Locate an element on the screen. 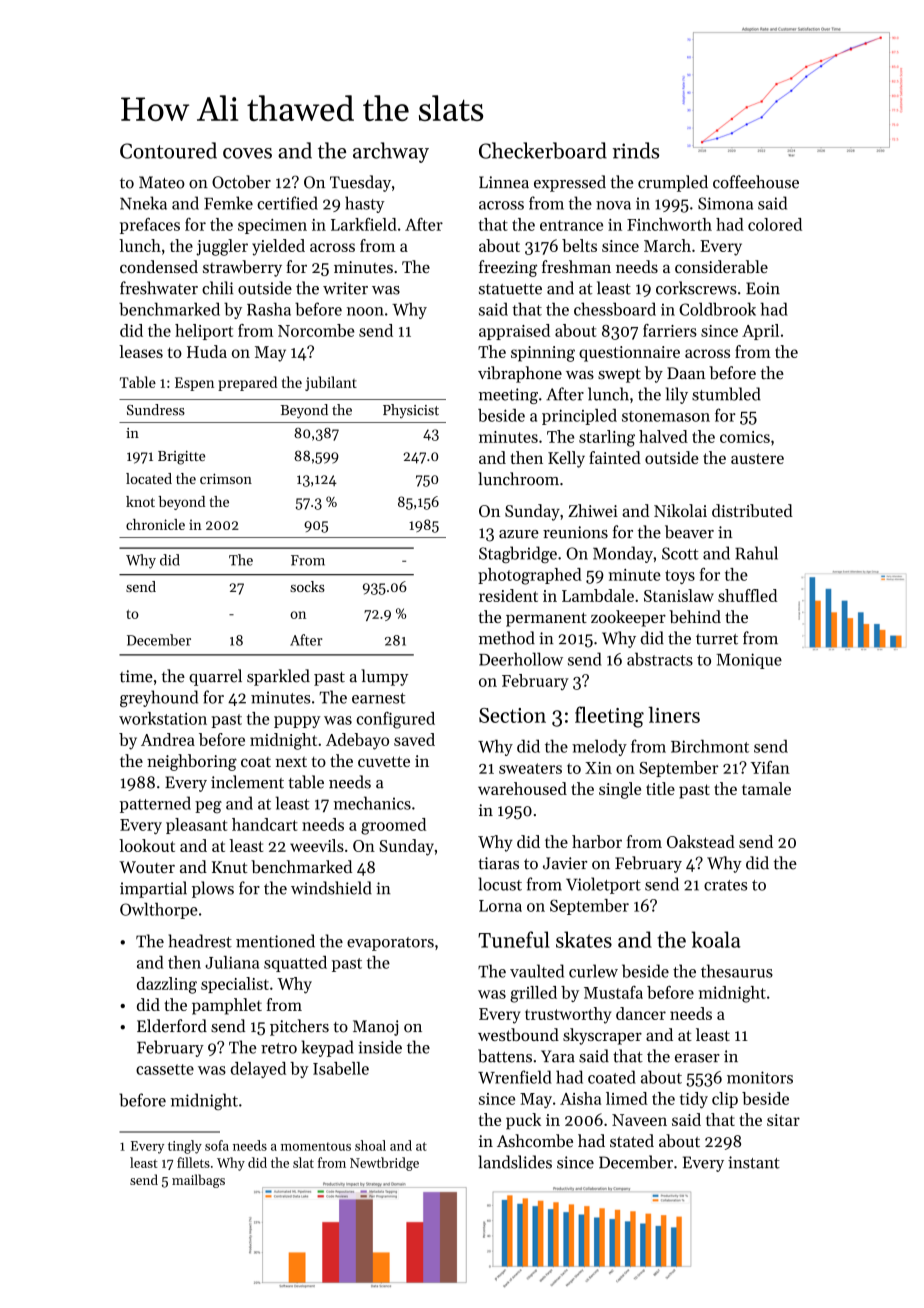 This screenshot has width=924, height=1308. yielded is located at coordinates (278, 247).
